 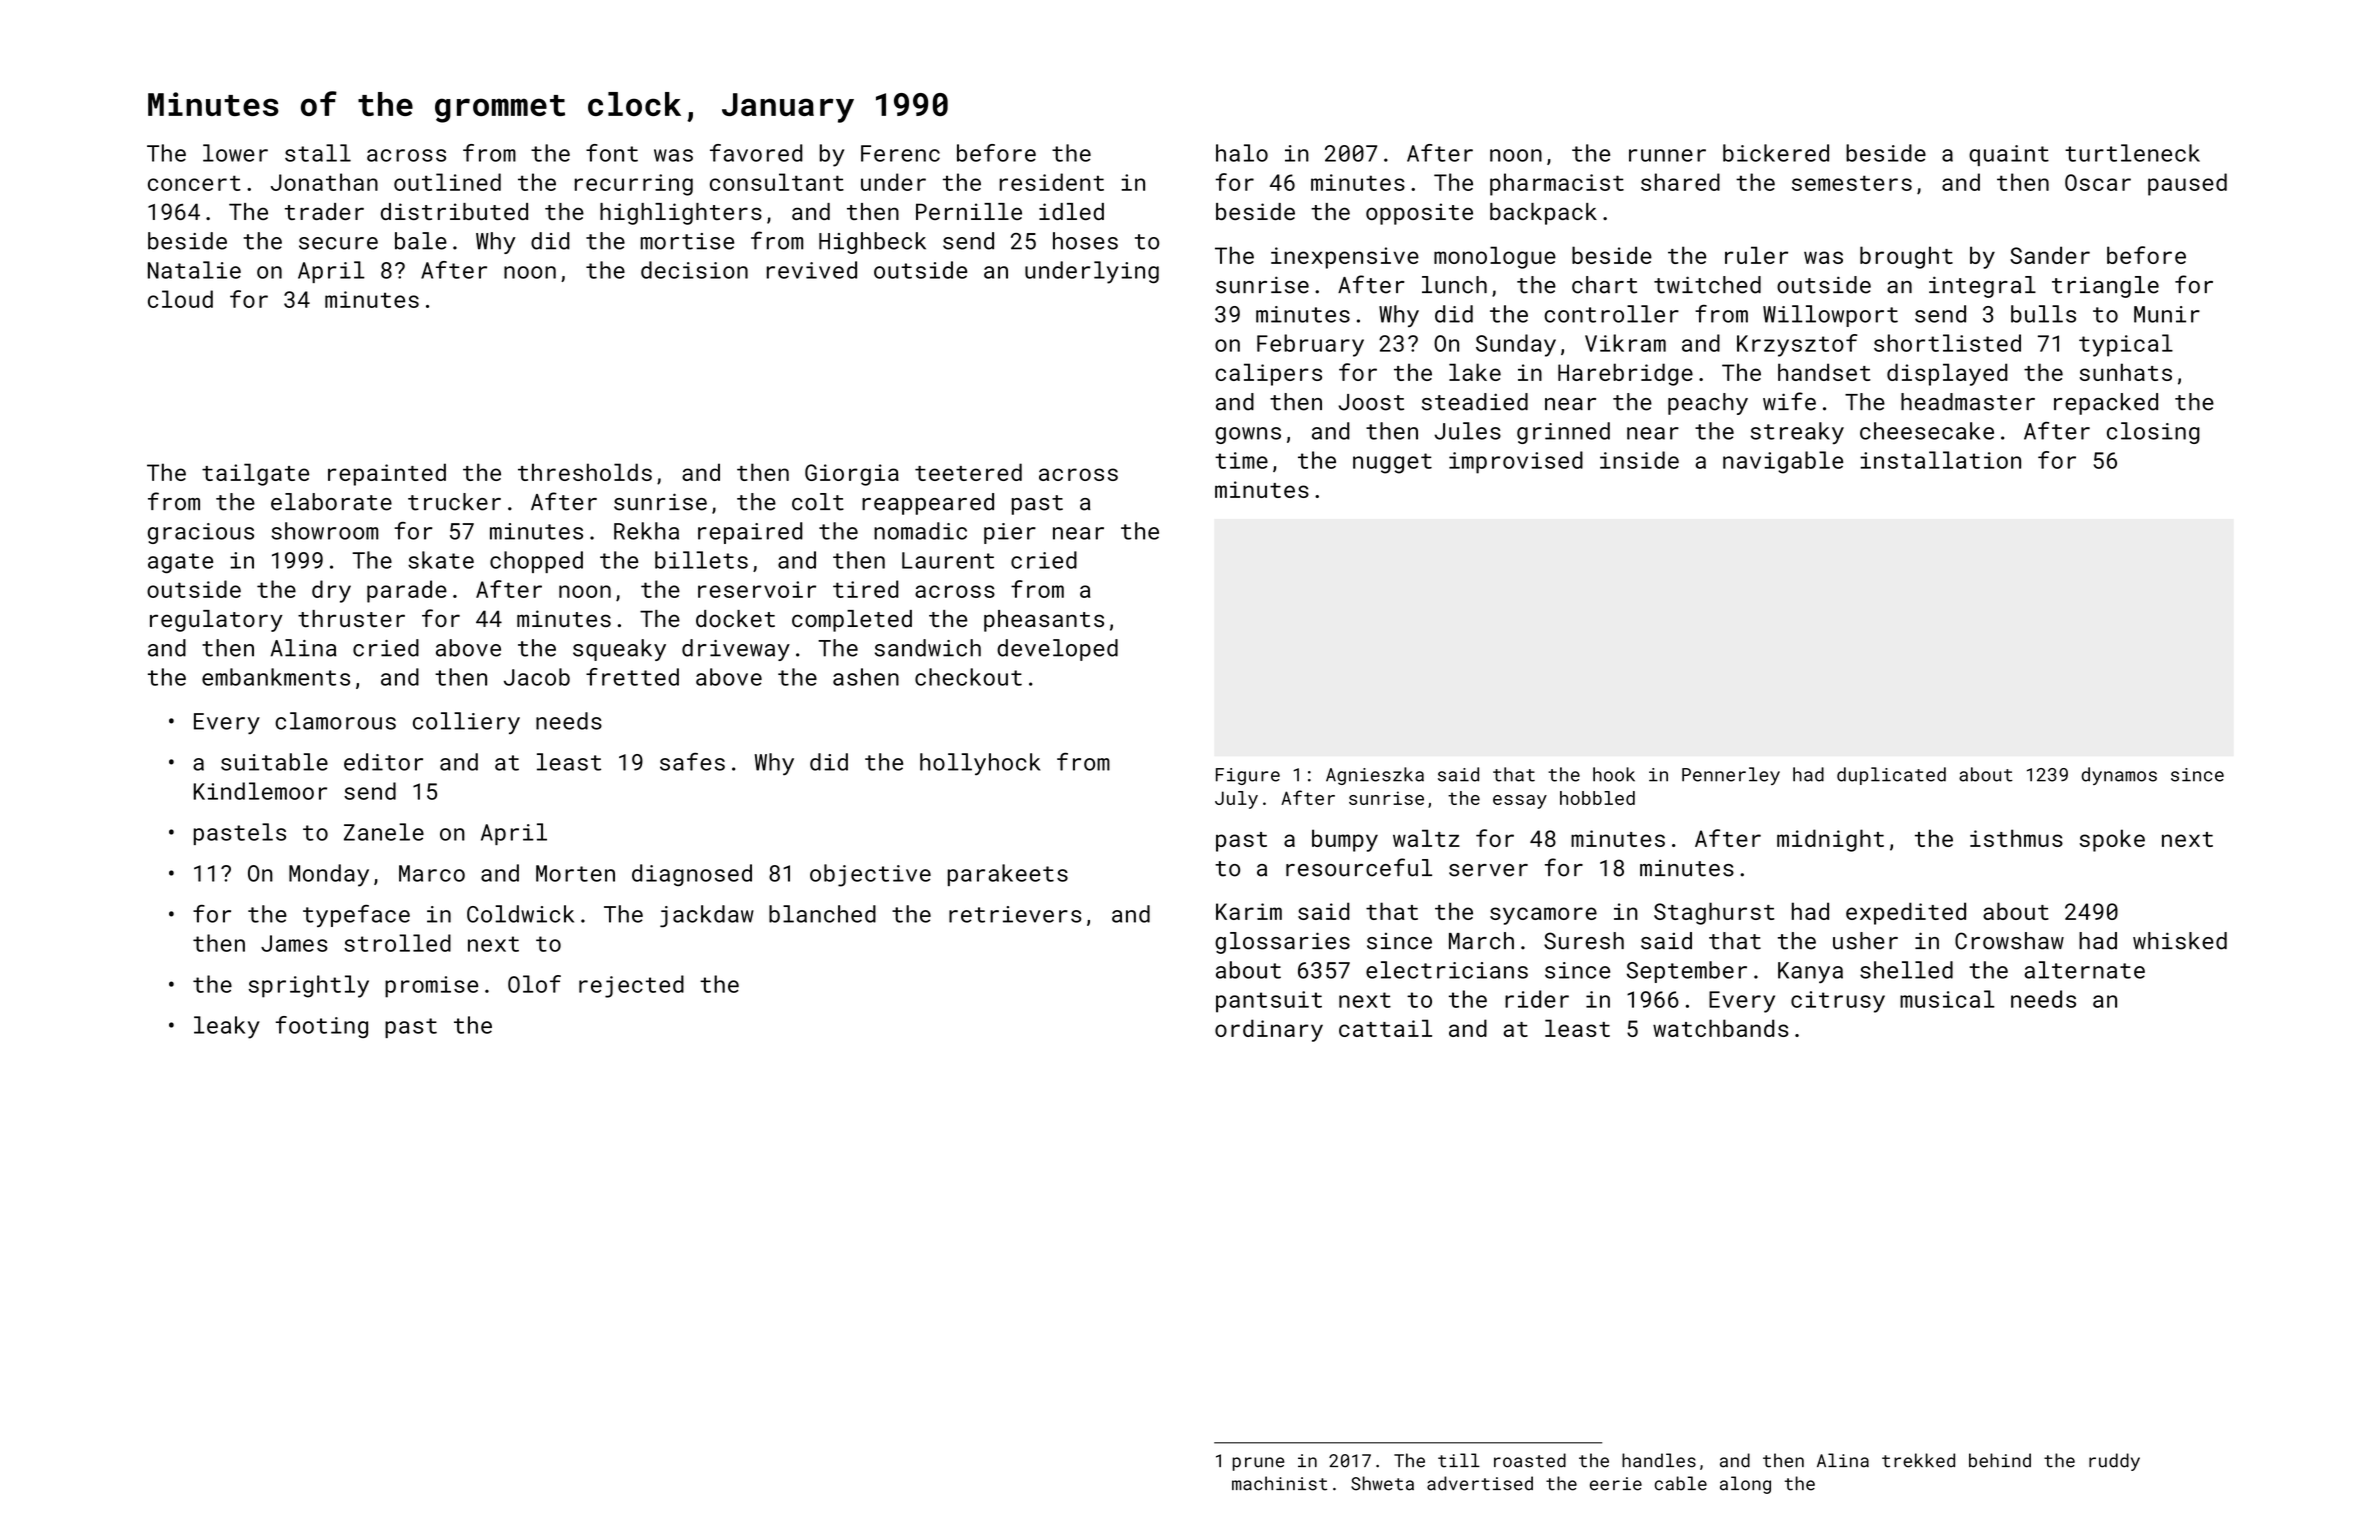 I want to click on nugget, so click(x=1392, y=463).
